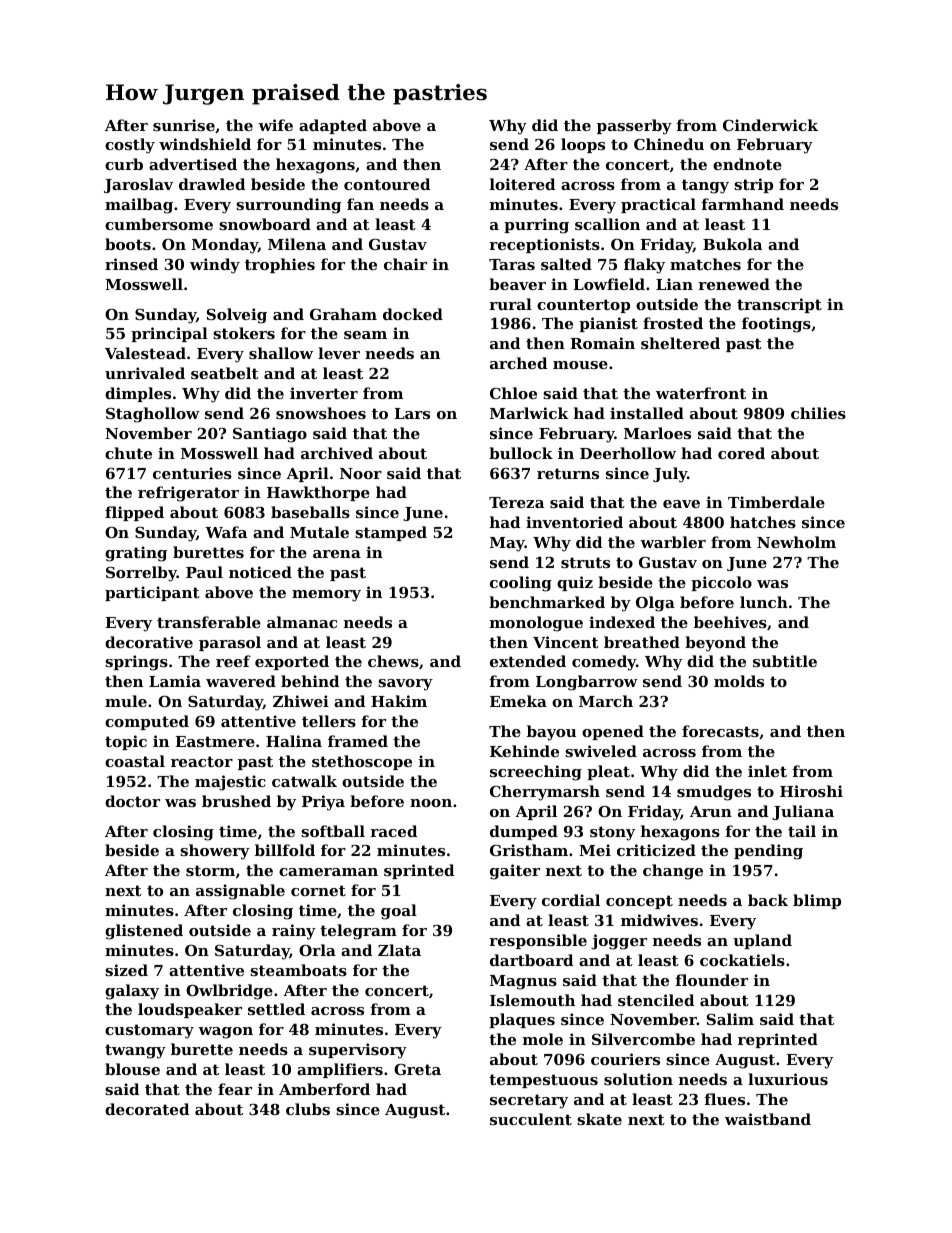 This image has width=952, height=1233. What do you see at coordinates (260, 572) in the image?
I see `noticed` at bounding box center [260, 572].
